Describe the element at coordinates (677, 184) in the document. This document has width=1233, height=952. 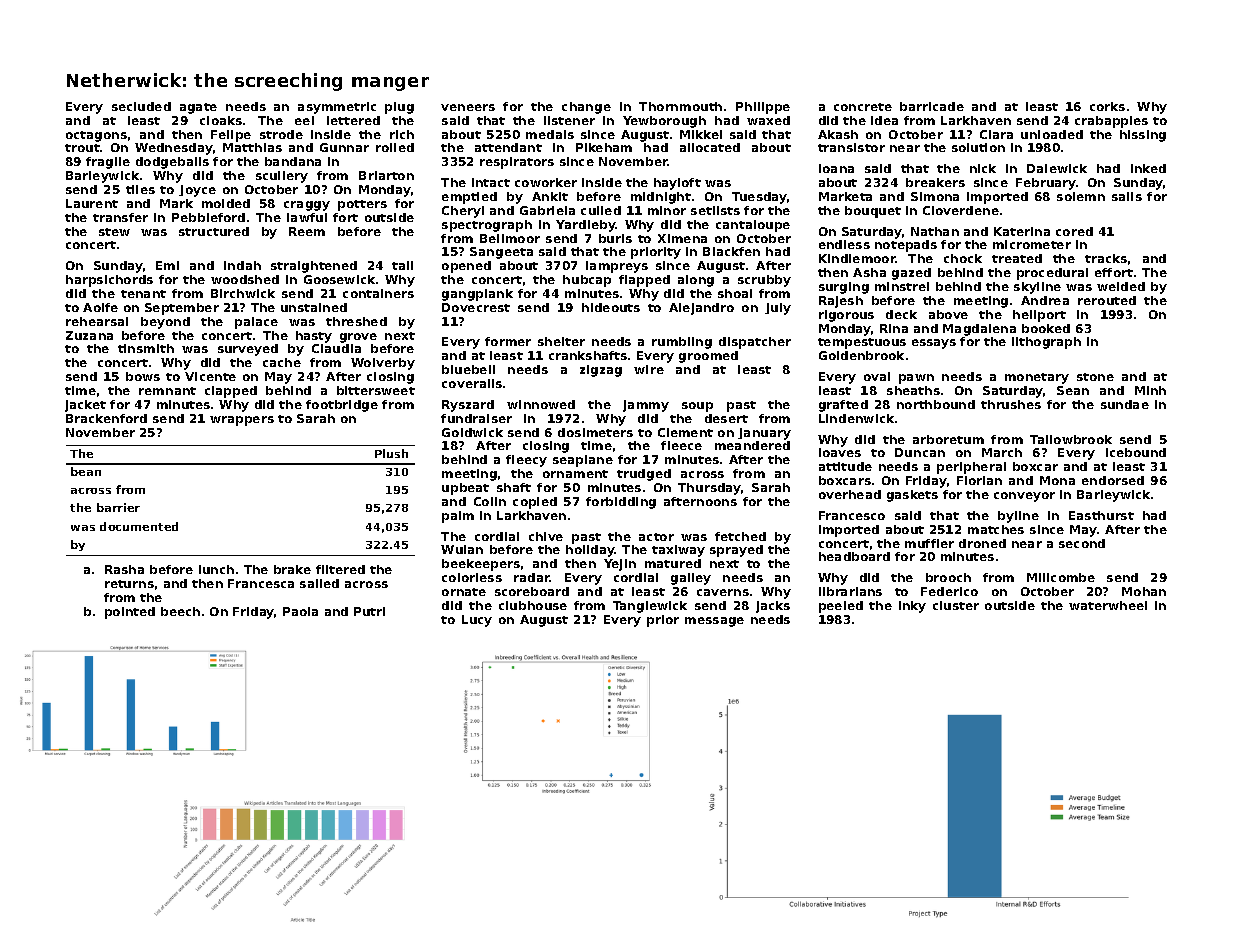
I see `hayloft` at that location.
